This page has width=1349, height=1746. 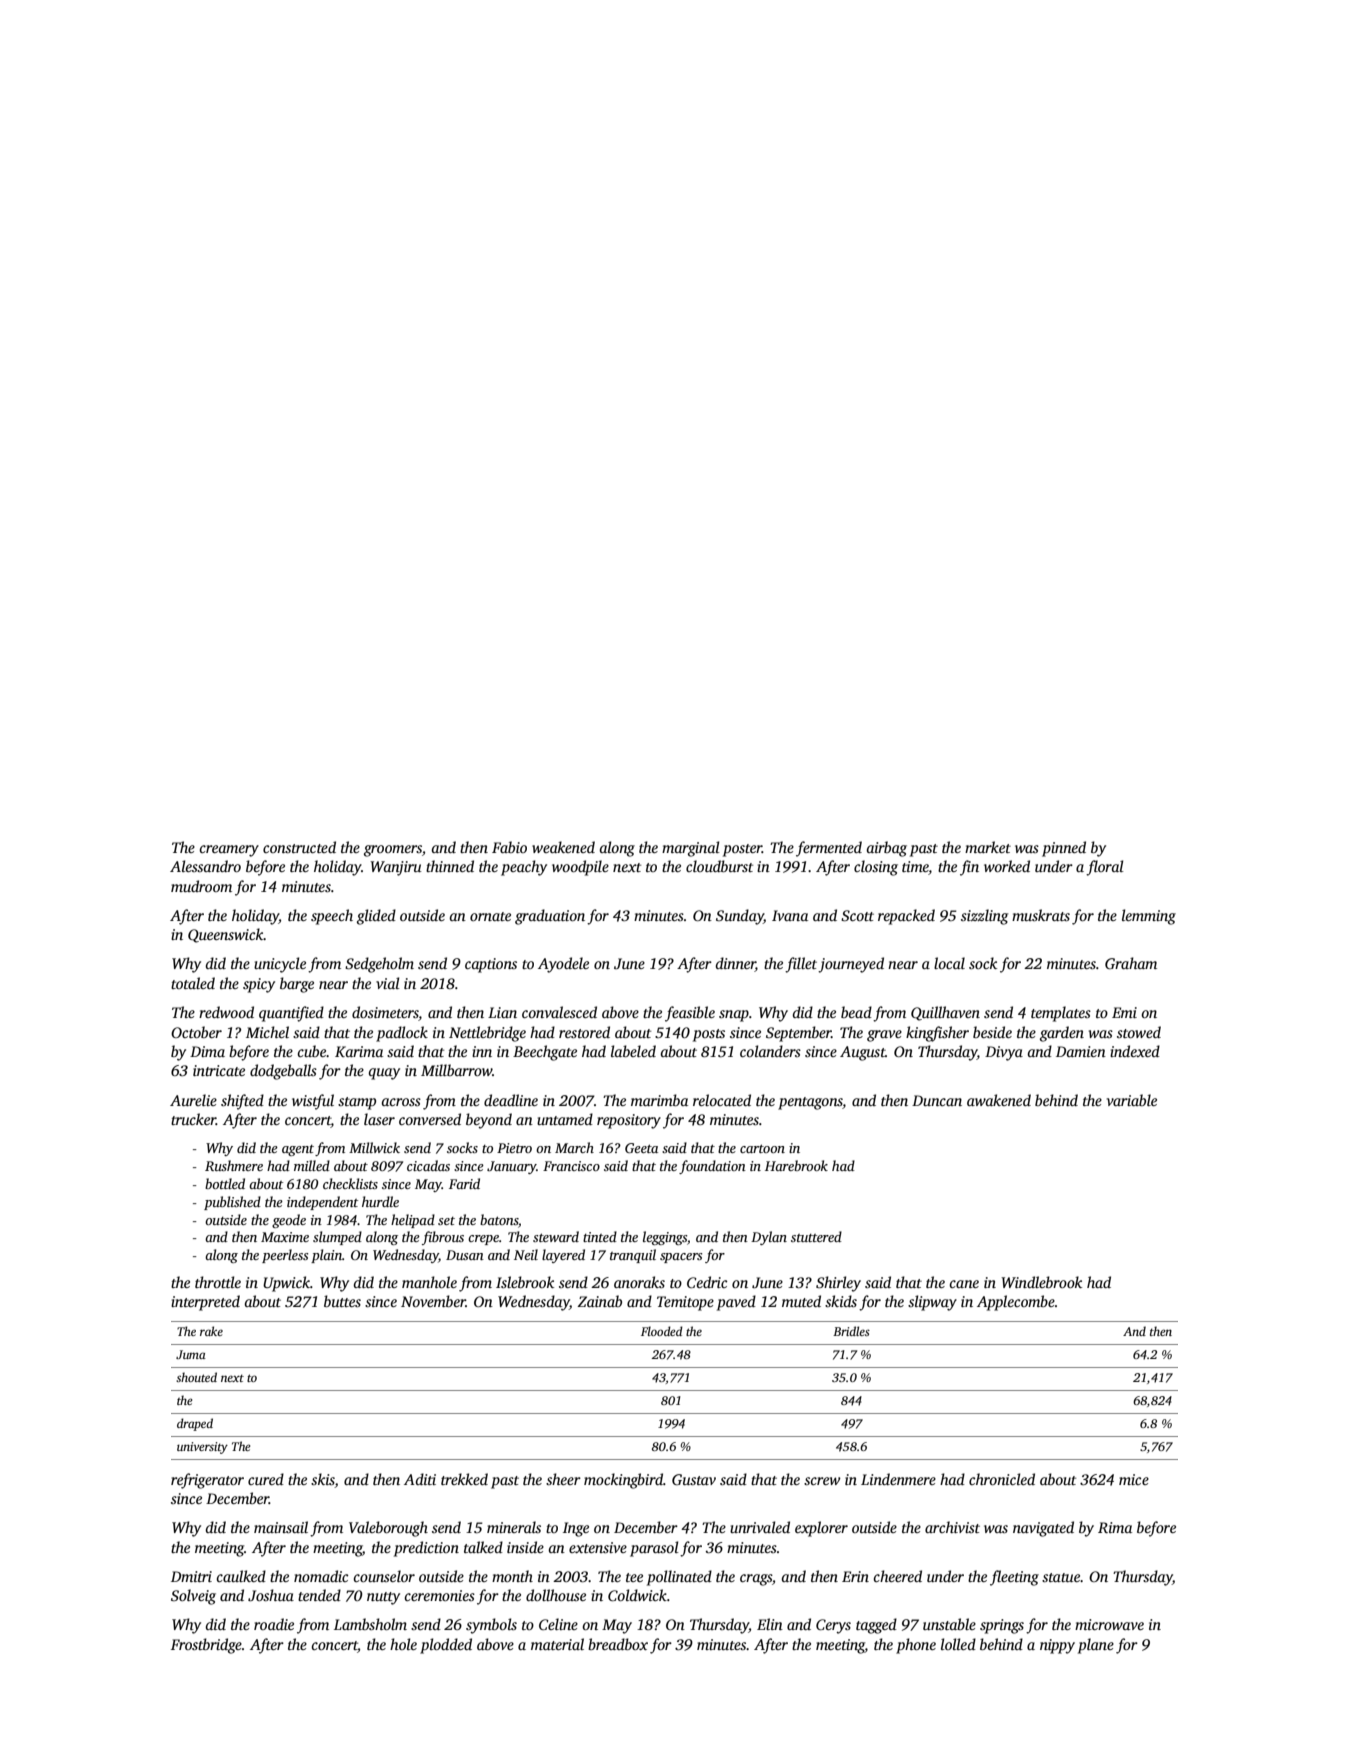 I want to click on Lindenmere, so click(x=898, y=1479).
